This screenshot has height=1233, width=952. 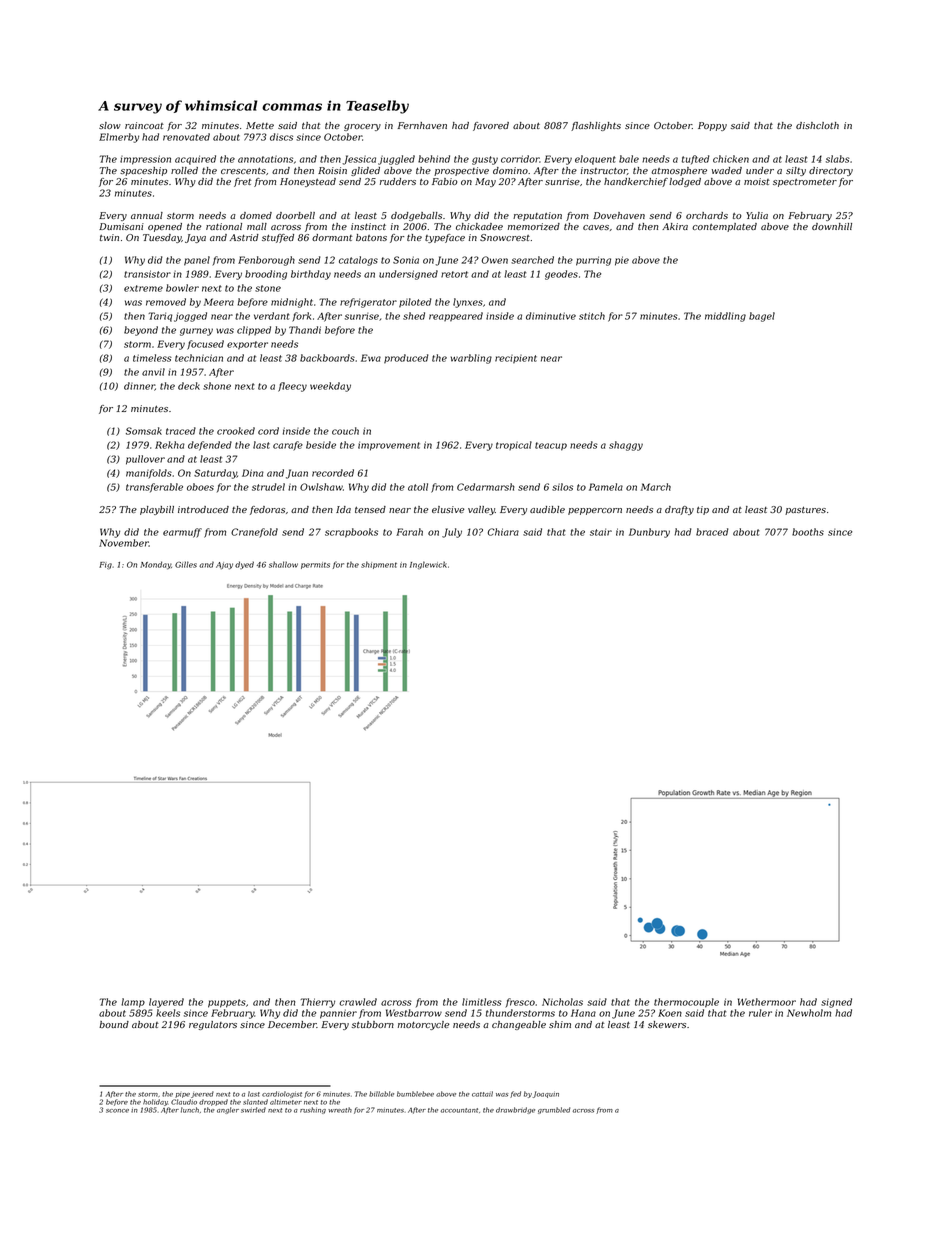 What do you see at coordinates (561, 275) in the screenshot?
I see `geodes` at bounding box center [561, 275].
